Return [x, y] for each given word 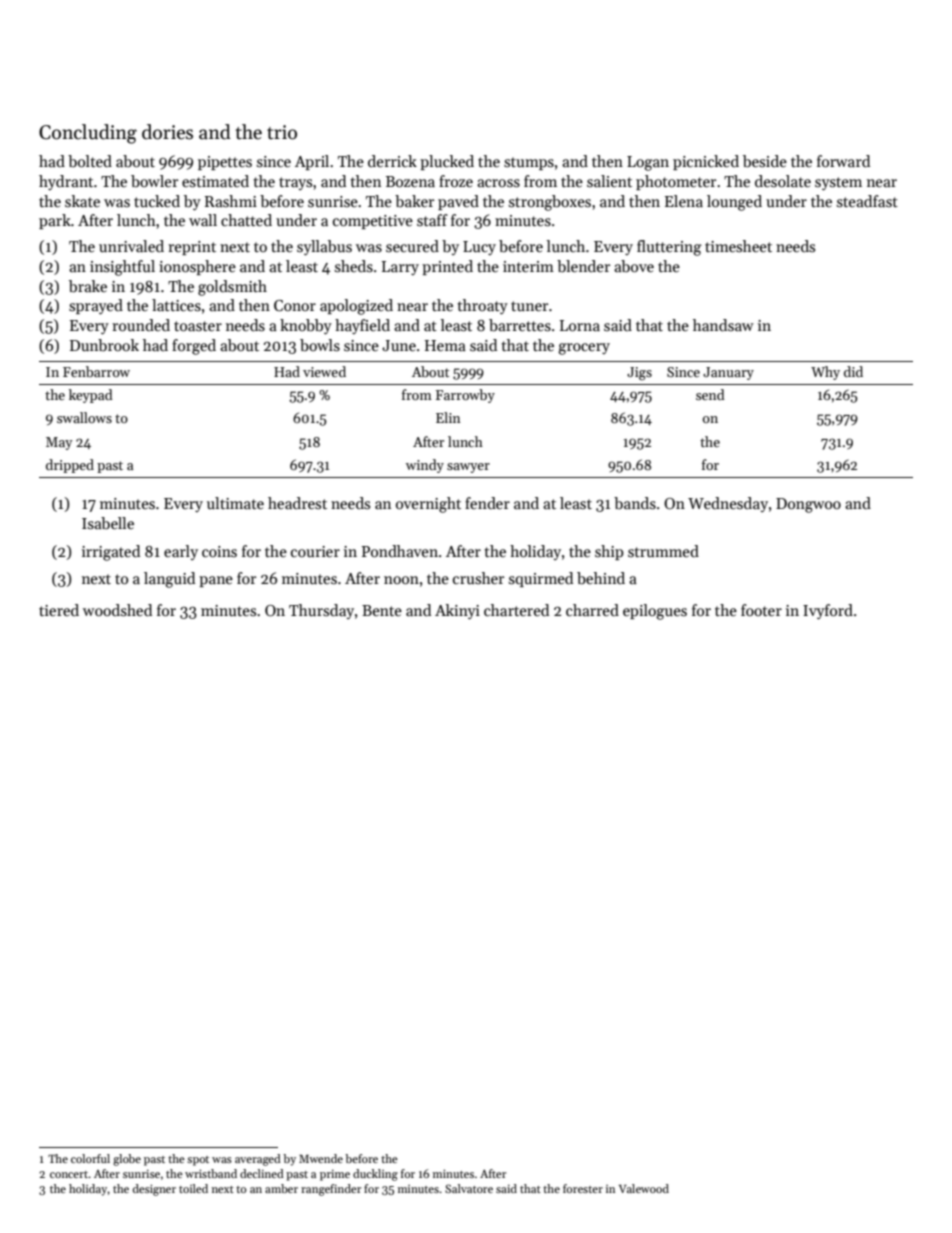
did [853, 371]
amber [281, 1188]
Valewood [644, 1188]
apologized [356, 307]
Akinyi [457, 611]
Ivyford [828, 611]
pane [216, 581]
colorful [90, 1158]
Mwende [321, 1158]
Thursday [321, 611]
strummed [663, 551]
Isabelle [108, 523]
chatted [246, 220]
